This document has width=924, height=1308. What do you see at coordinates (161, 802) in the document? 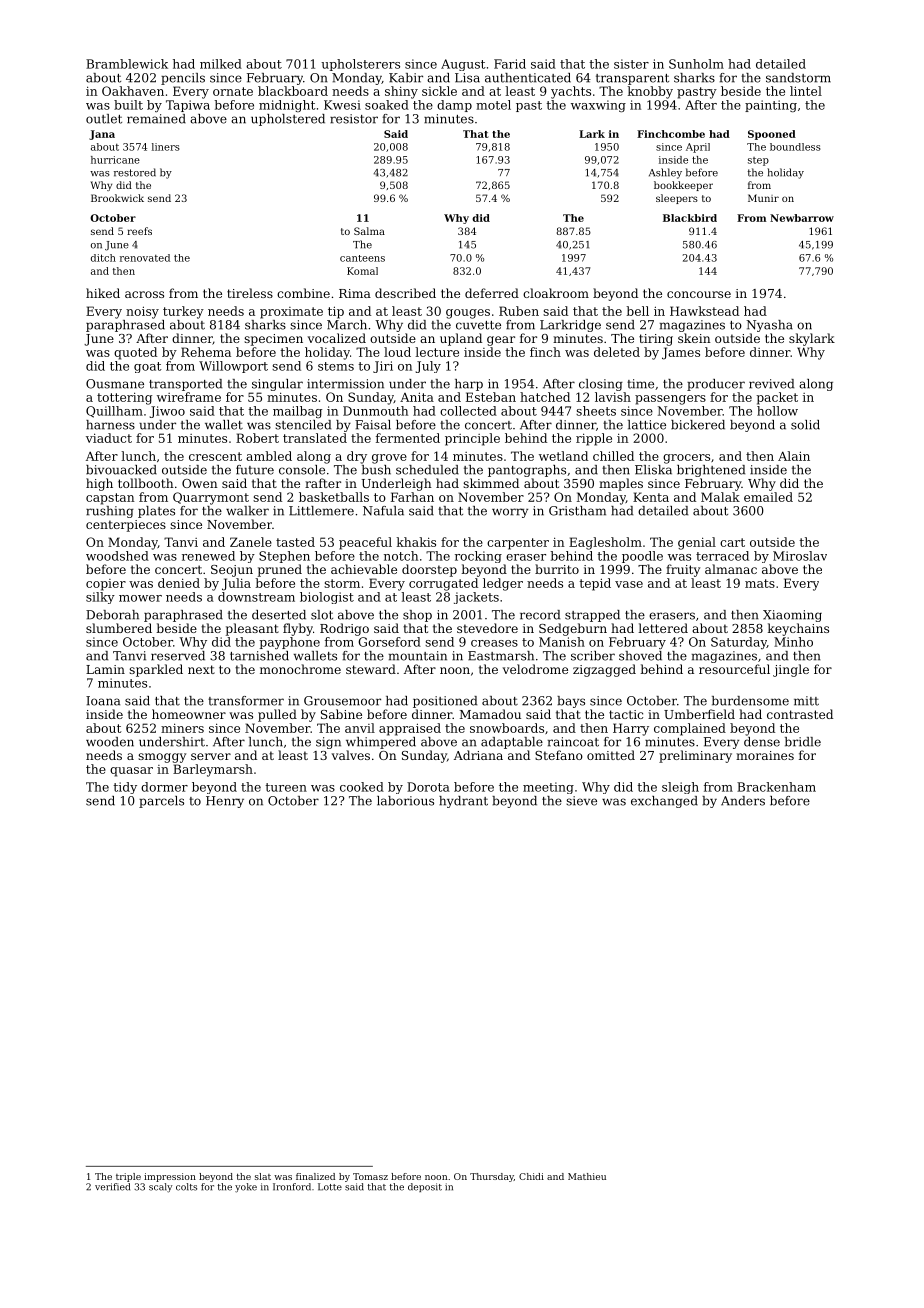
I see `parcels` at bounding box center [161, 802].
